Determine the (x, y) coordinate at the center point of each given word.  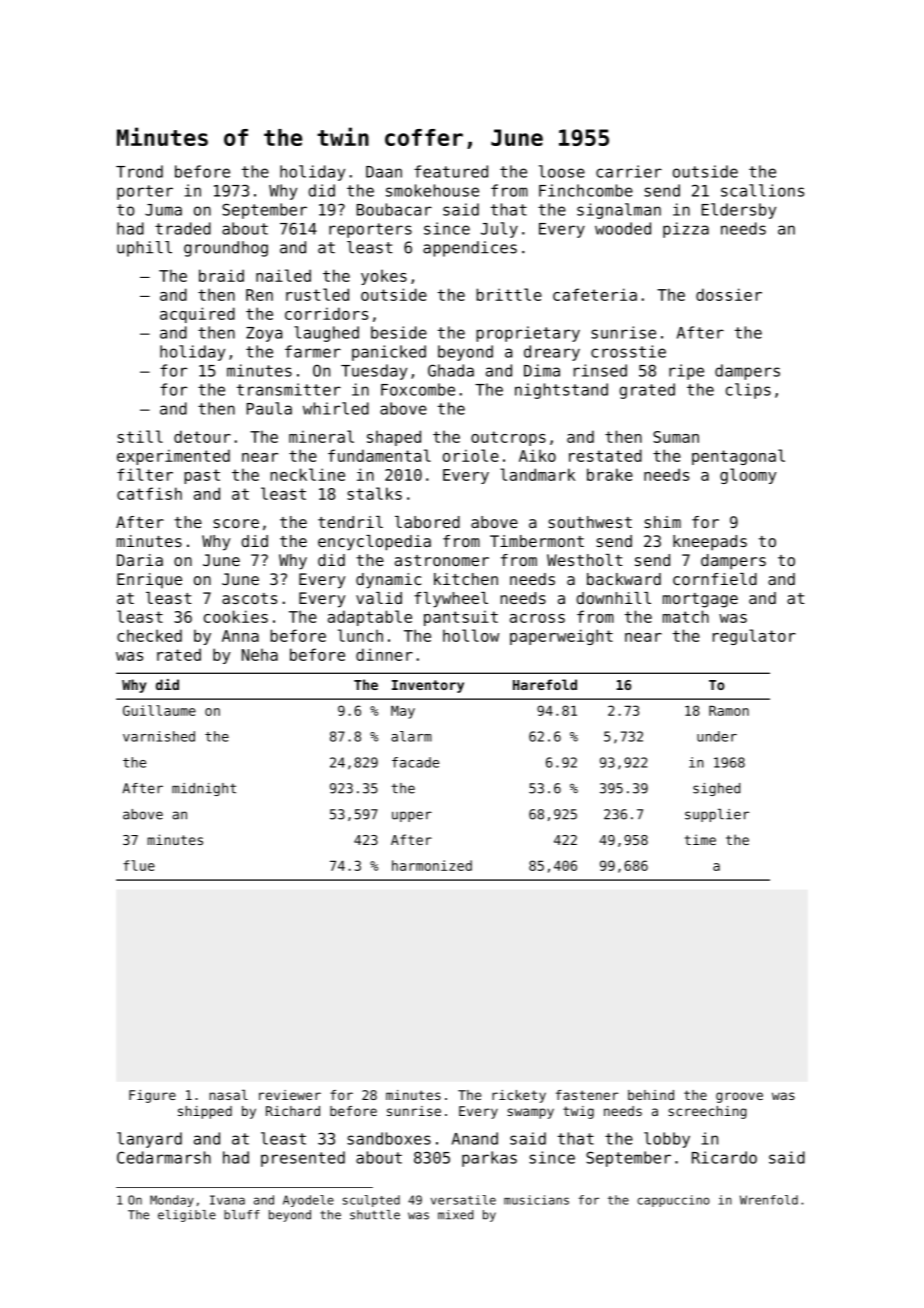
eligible (187, 1216)
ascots (249, 598)
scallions (762, 190)
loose (562, 171)
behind (651, 1095)
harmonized (432, 865)
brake (610, 474)
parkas (489, 1159)
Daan (384, 172)
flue (139, 865)
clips (748, 391)
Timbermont (537, 541)
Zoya (264, 334)
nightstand (561, 391)
